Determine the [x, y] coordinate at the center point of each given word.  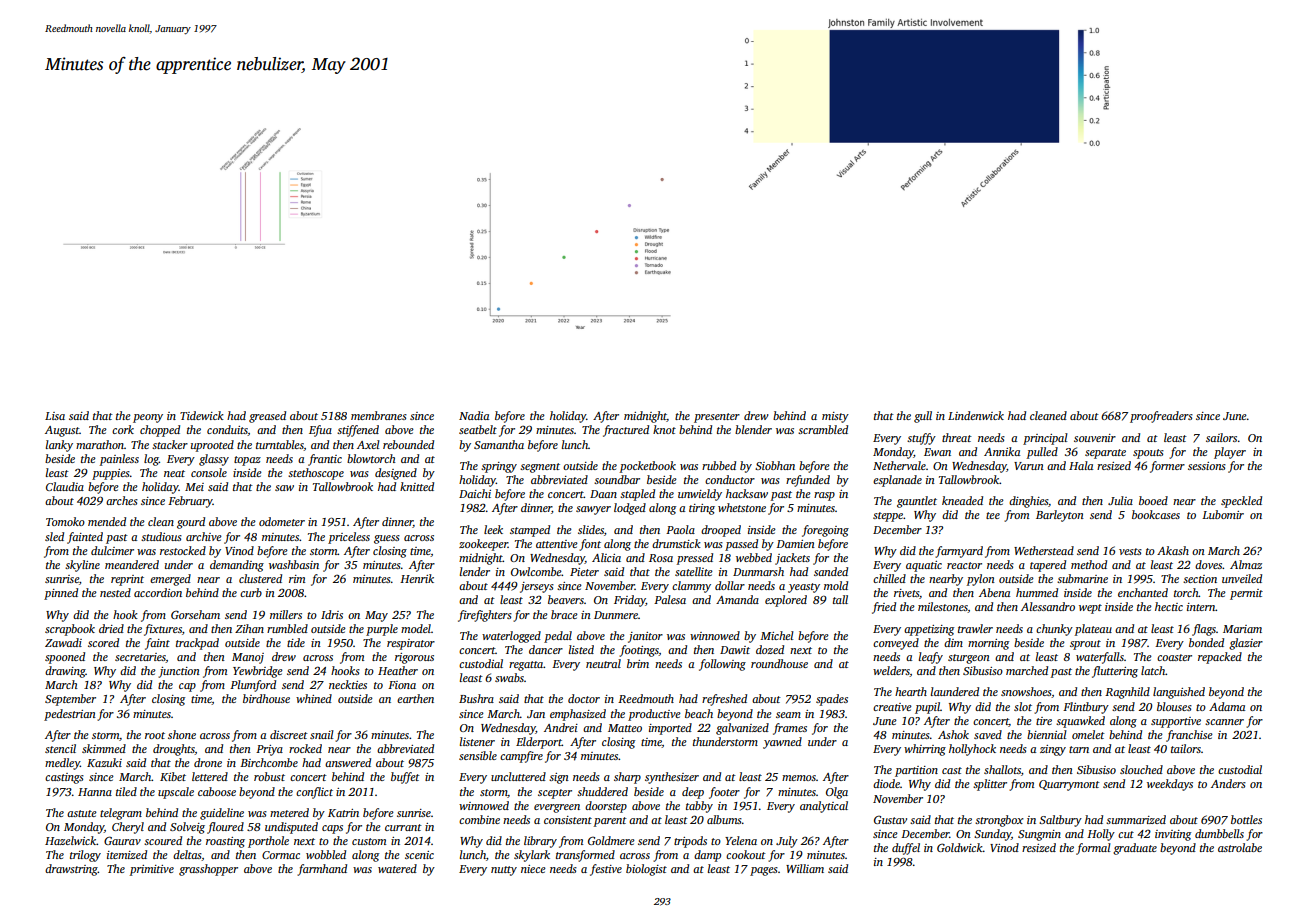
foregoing [825, 531]
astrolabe [1240, 847]
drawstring [71, 870]
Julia [1120, 500]
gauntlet [917, 502]
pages [764, 871]
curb [251, 592]
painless [119, 460]
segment [540, 468]
